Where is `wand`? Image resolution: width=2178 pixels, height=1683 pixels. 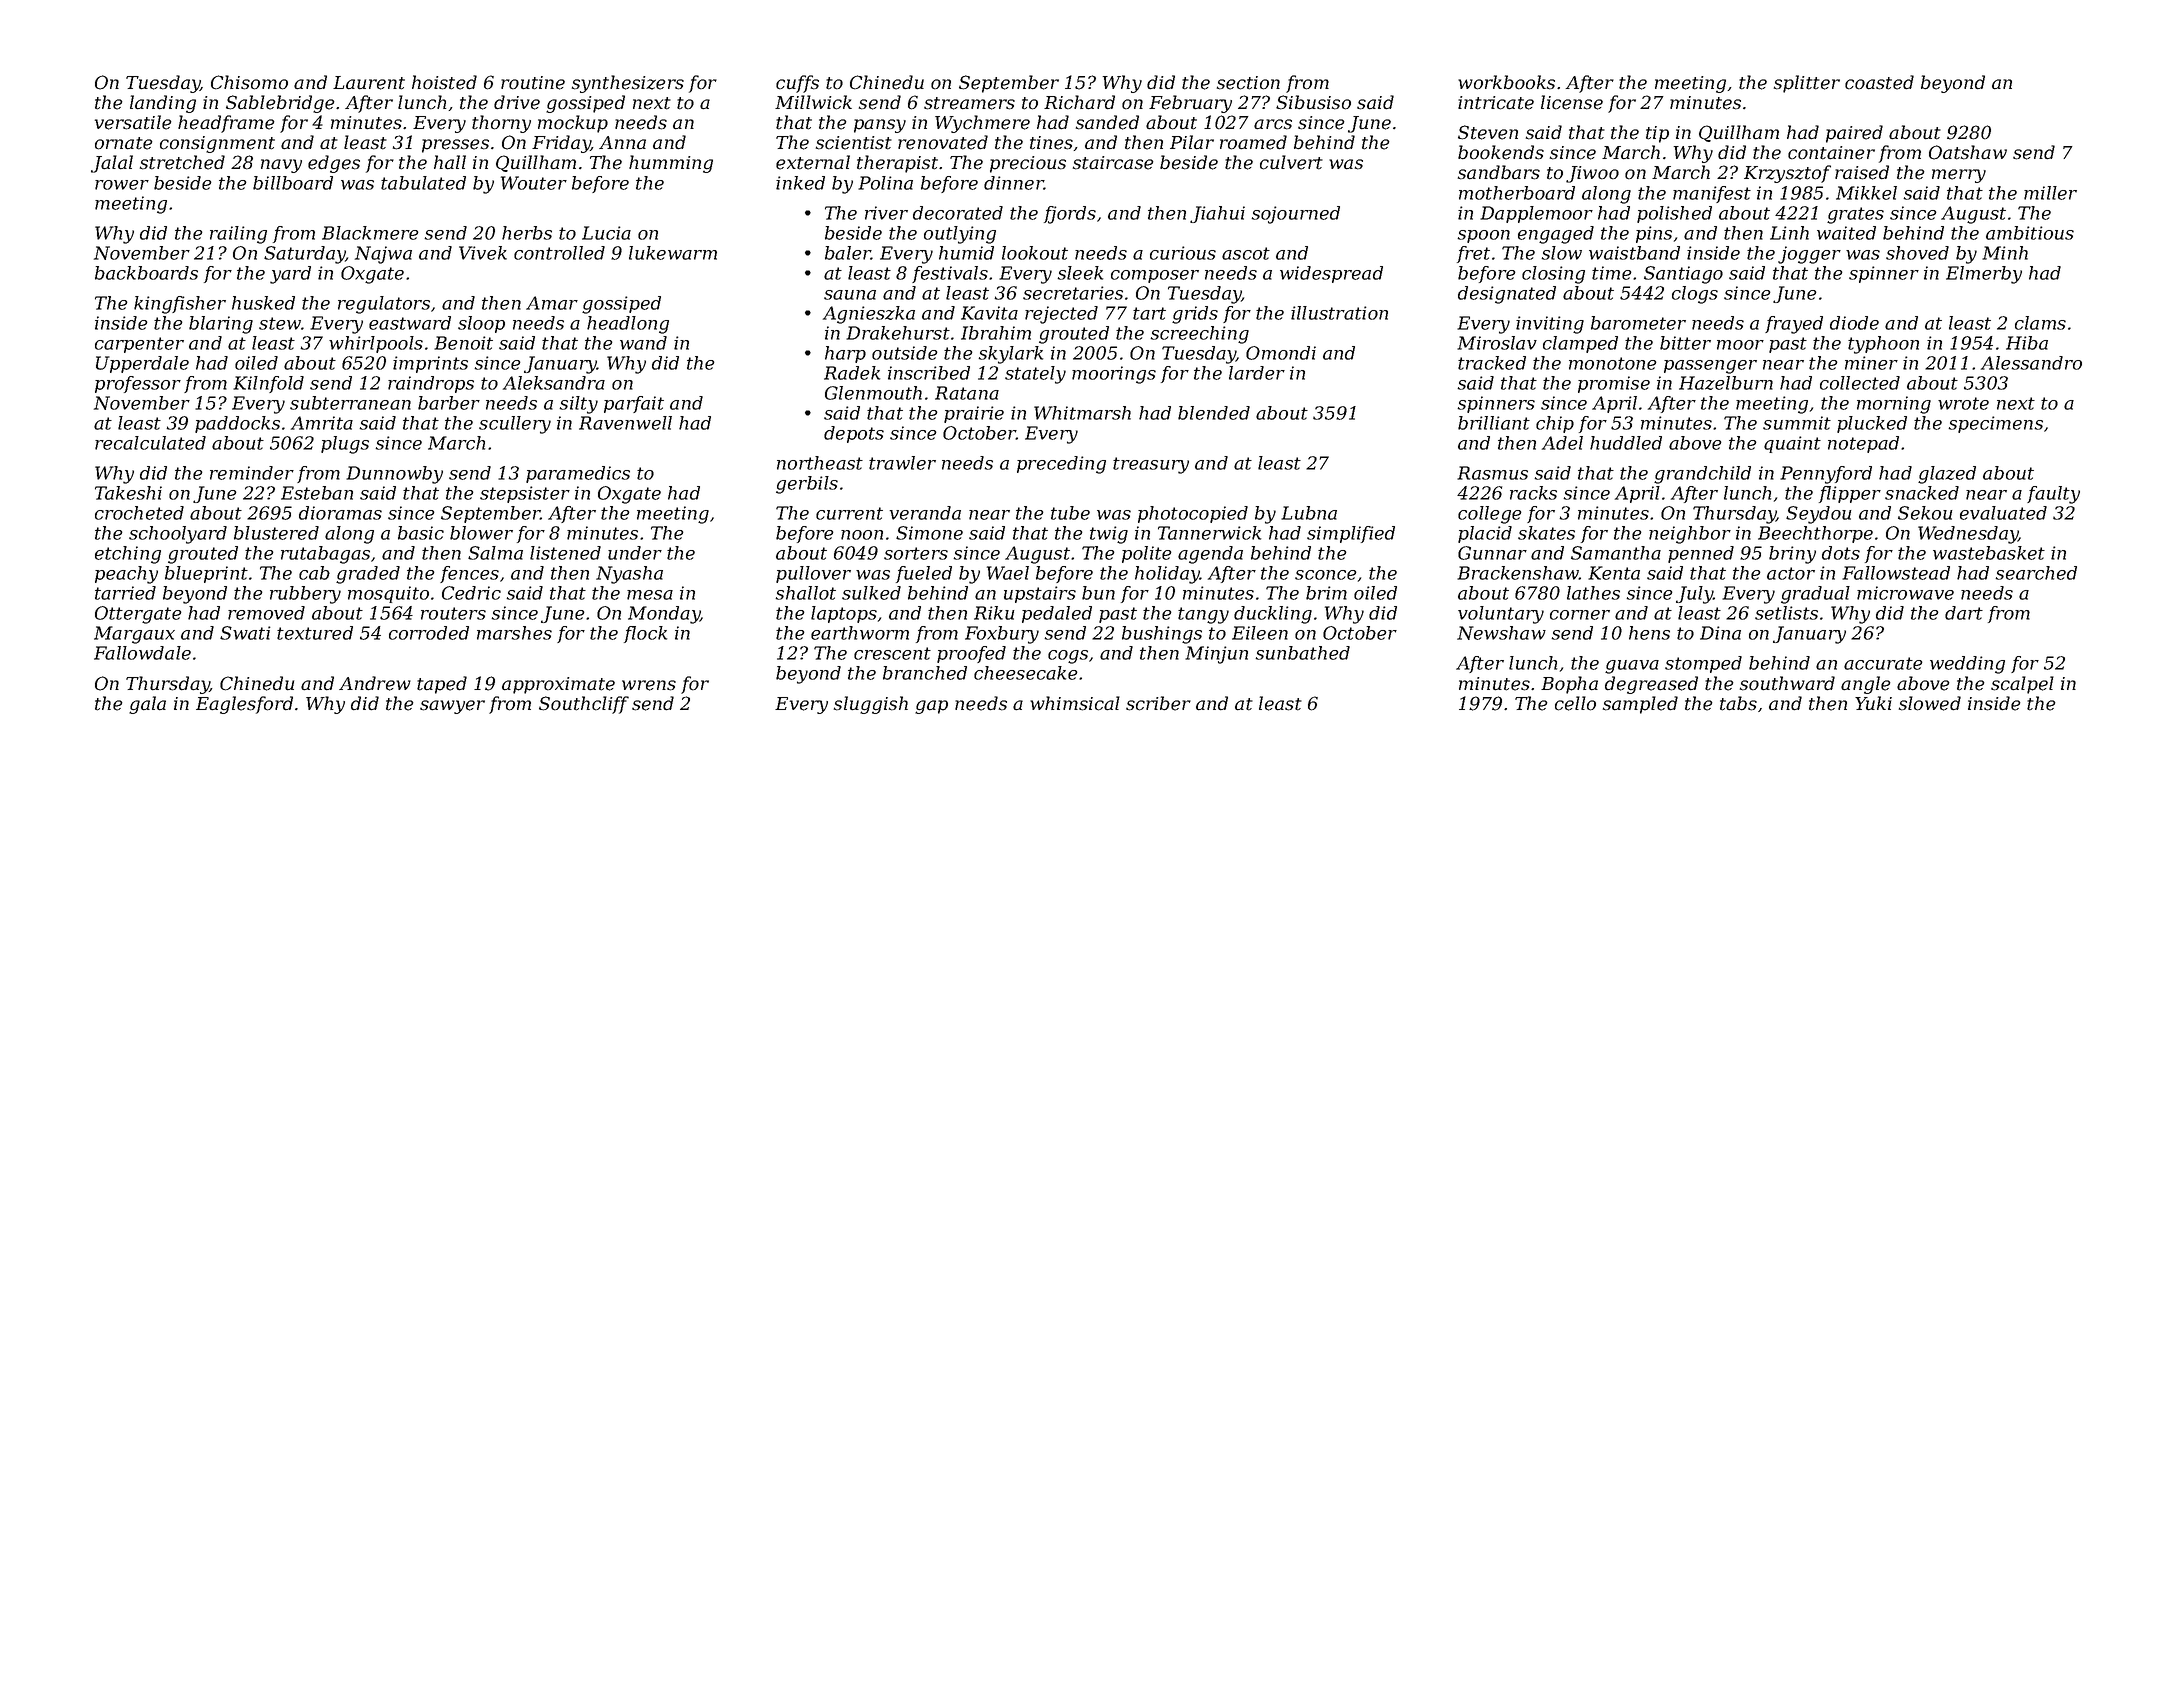 wand is located at coordinates (643, 343).
